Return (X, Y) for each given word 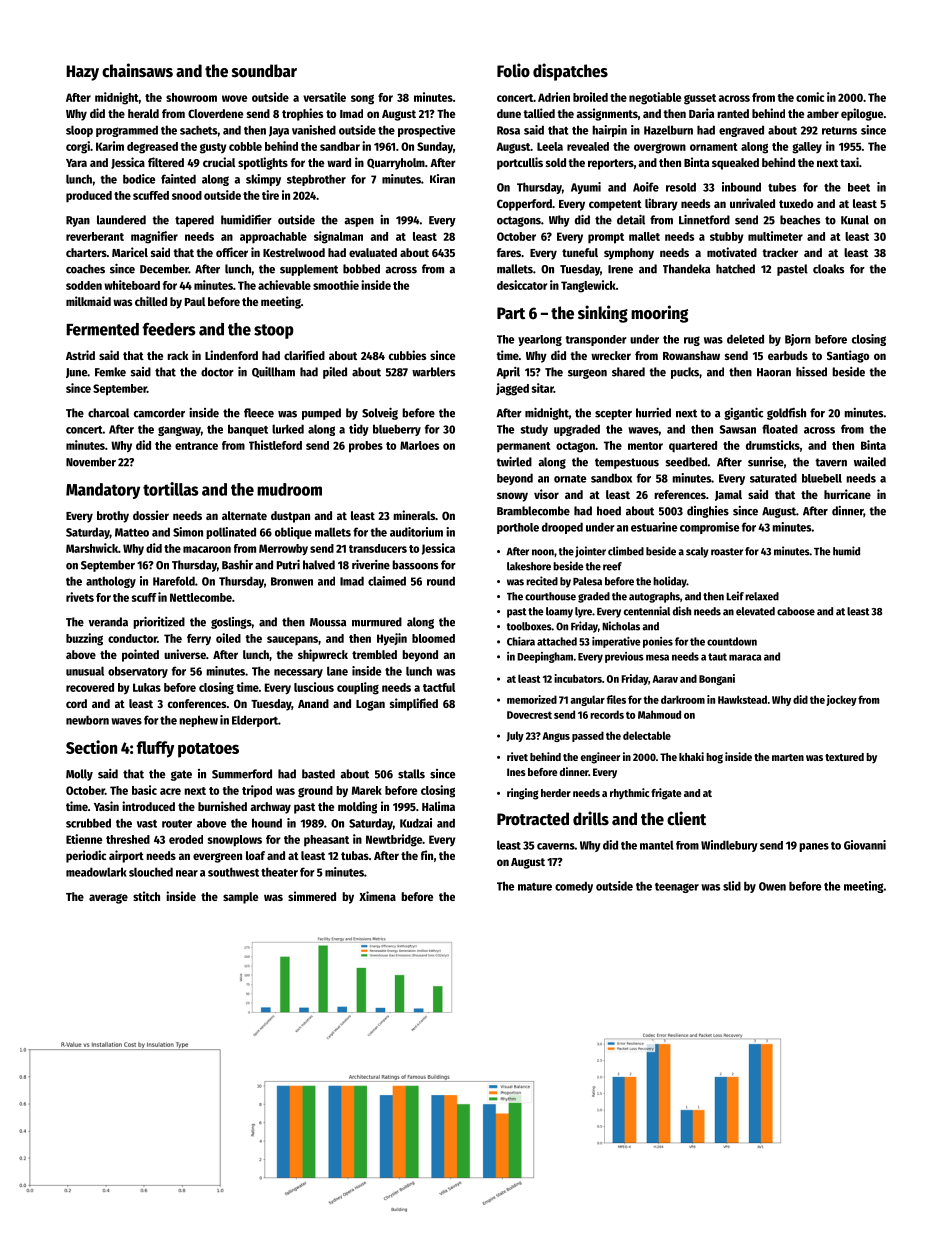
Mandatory (103, 491)
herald (143, 113)
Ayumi (586, 188)
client (686, 818)
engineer (600, 758)
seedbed (686, 462)
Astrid (80, 355)
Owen (772, 886)
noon (543, 552)
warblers (433, 372)
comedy (574, 887)
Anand (313, 703)
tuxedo (796, 203)
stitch (146, 896)
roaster (727, 552)
